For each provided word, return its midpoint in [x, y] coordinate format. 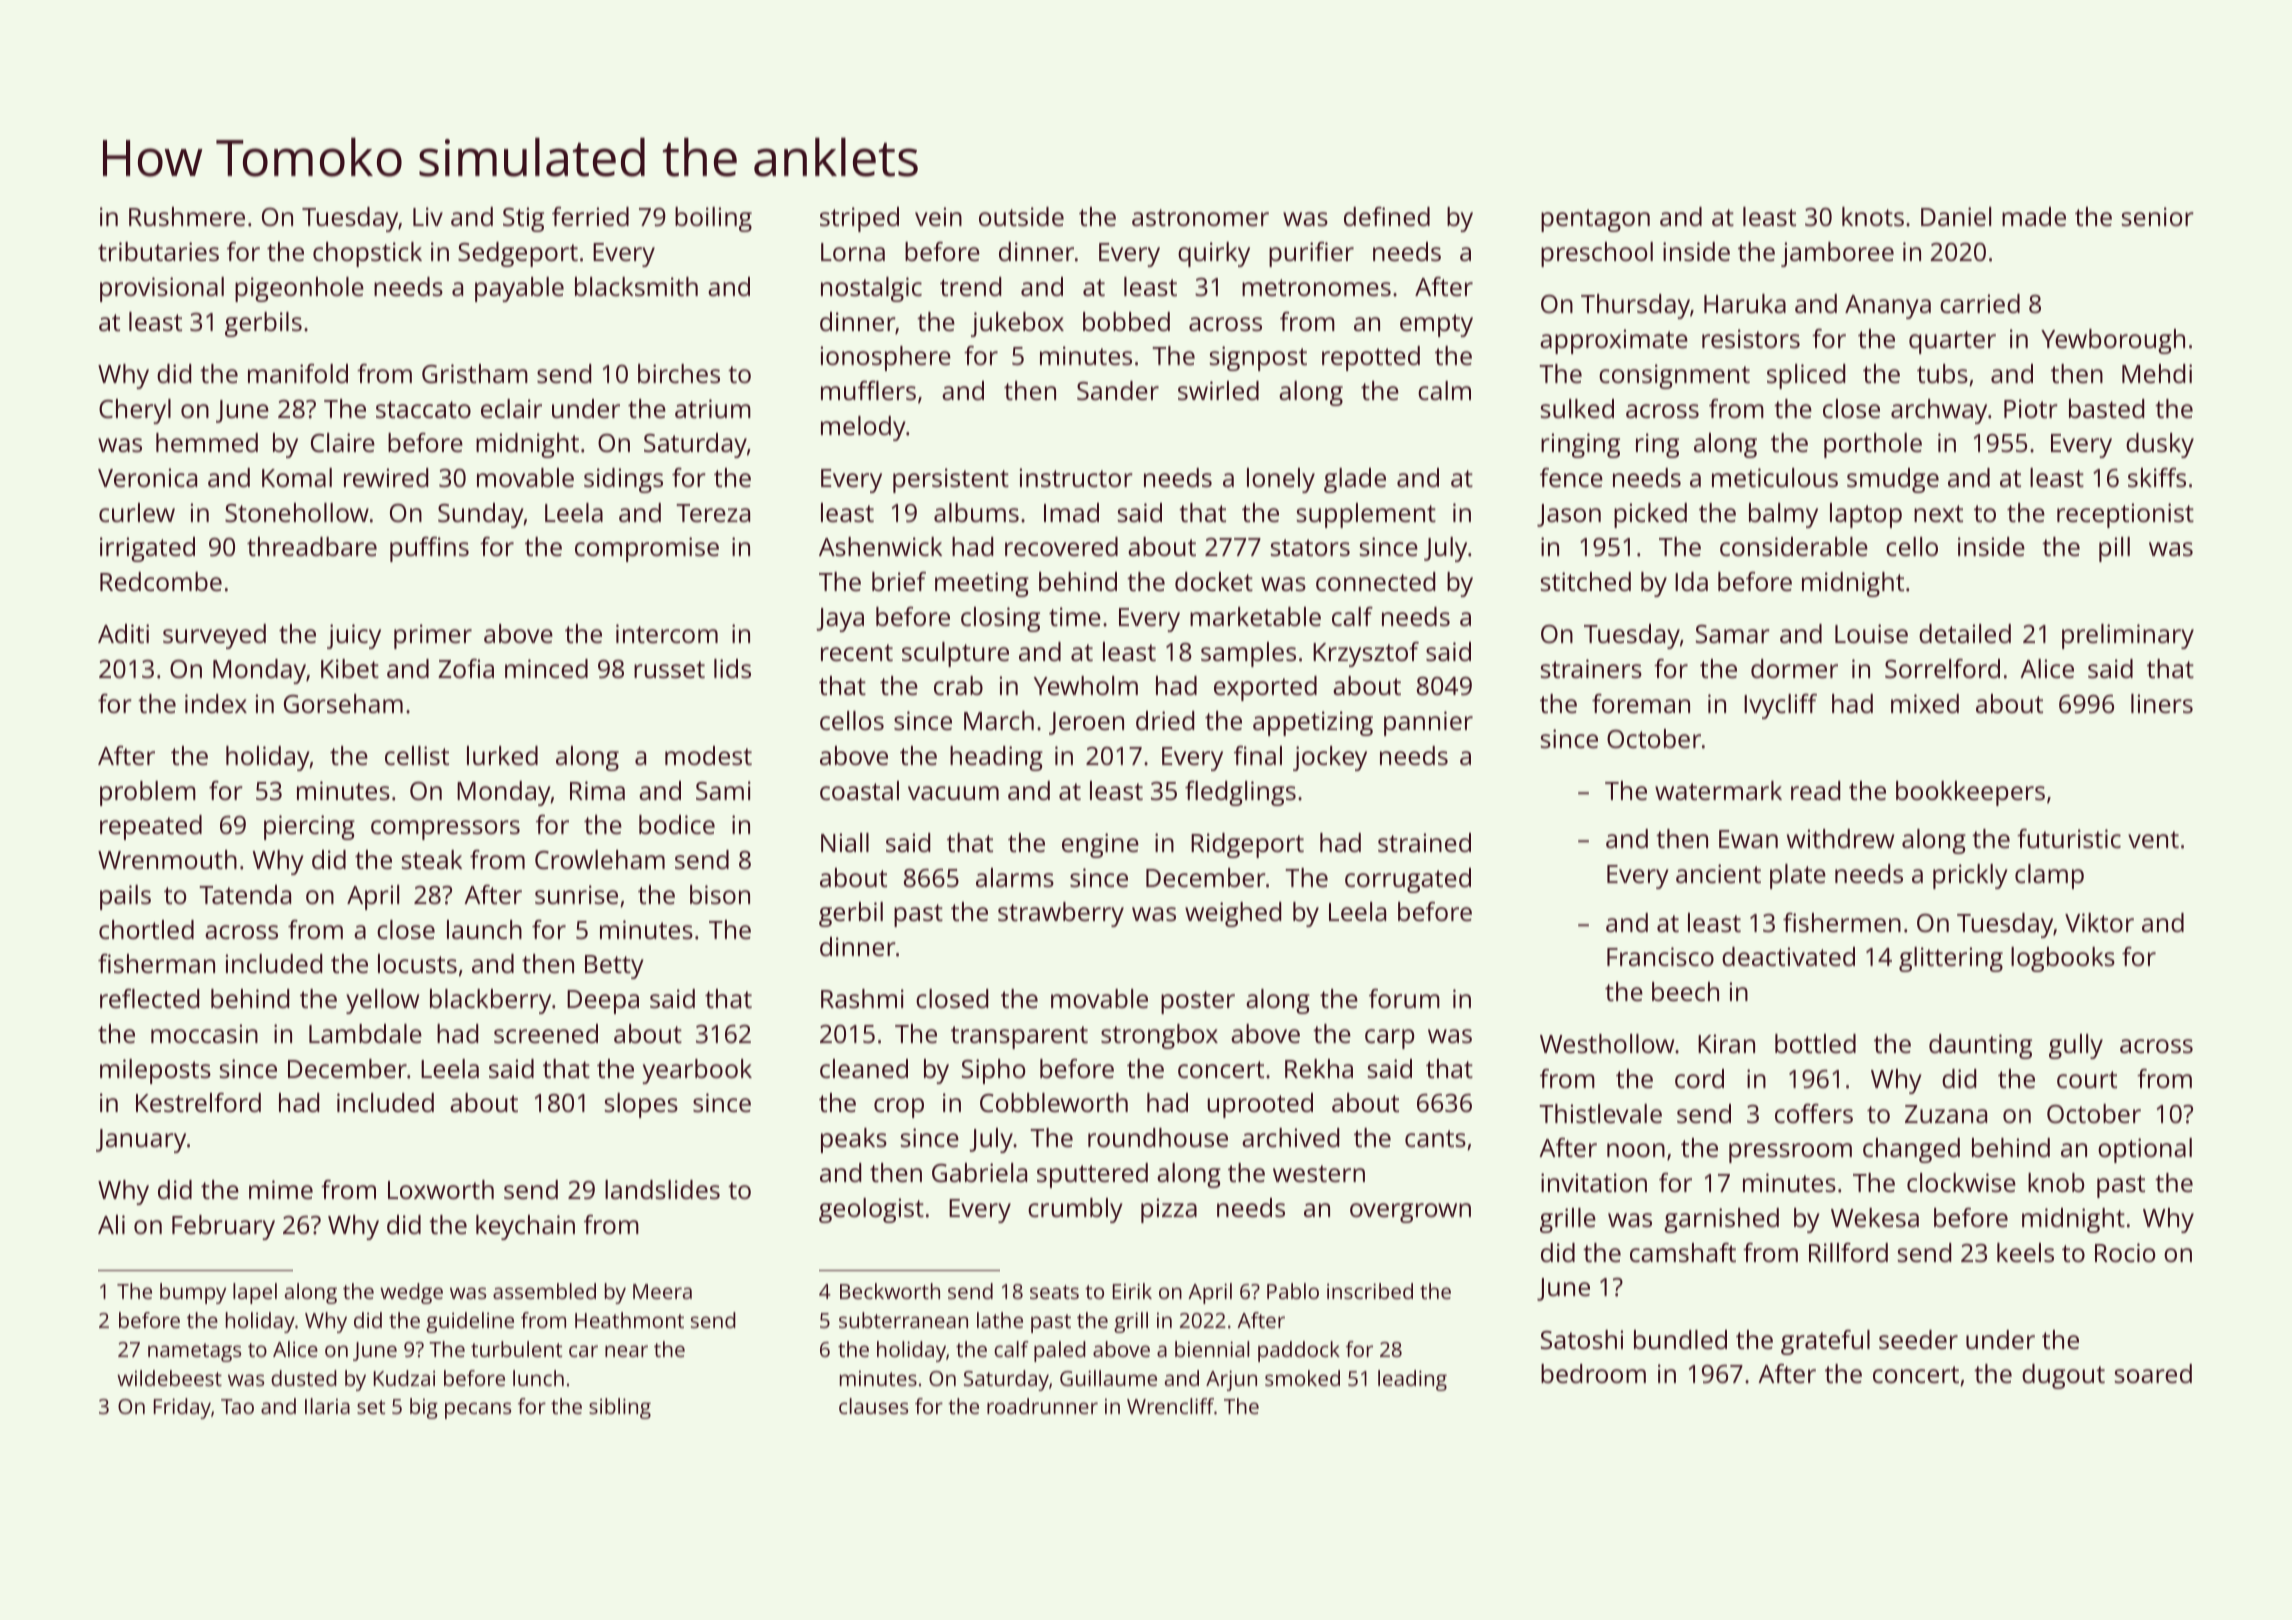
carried [1980, 303]
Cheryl [135, 411]
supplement [1366, 515]
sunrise [576, 894]
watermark [1718, 790]
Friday [182, 1408]
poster [1198, 1002]
